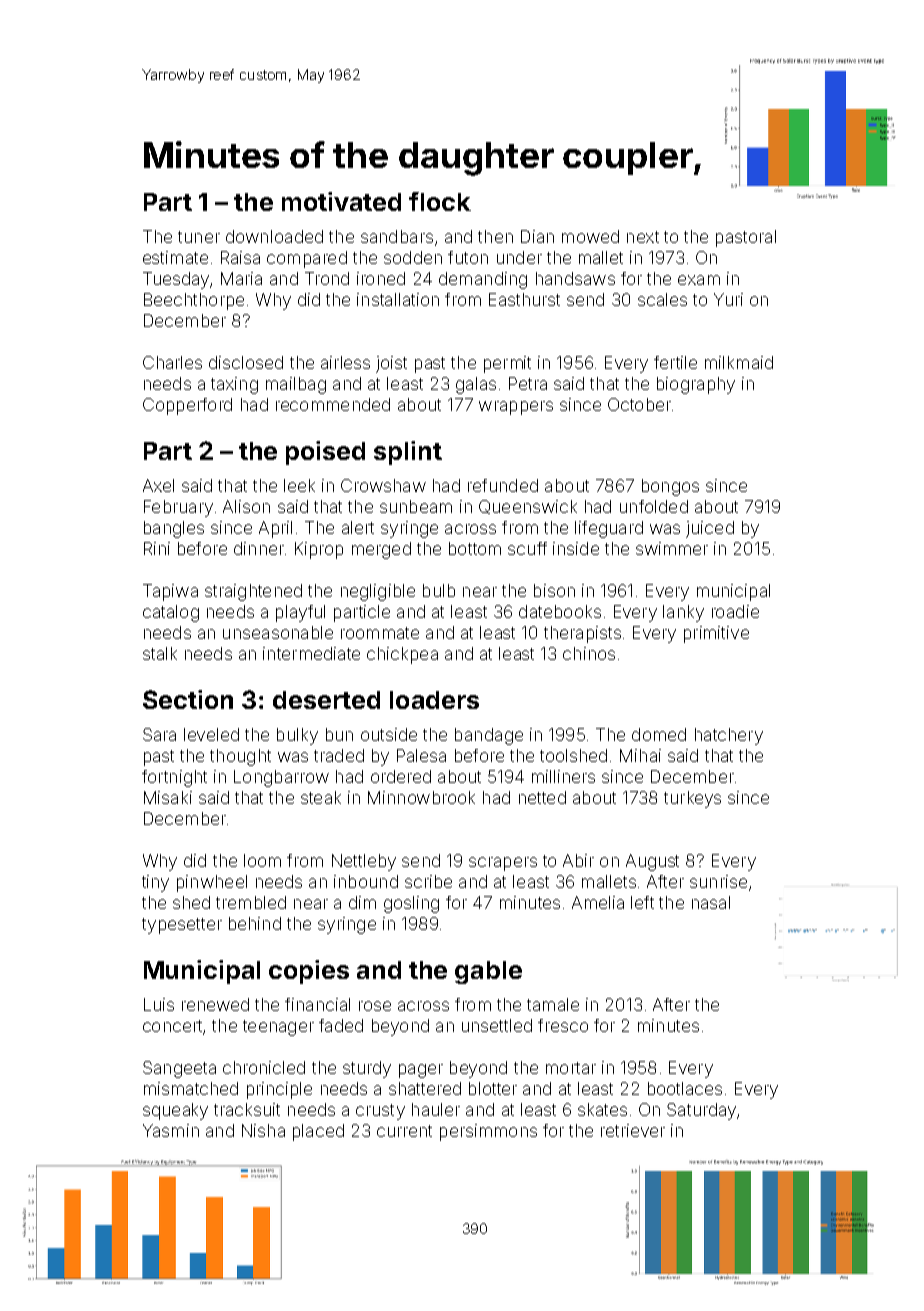  Describe the element at coordinates (488, 1132) in the screenshot. I see `persimmons` at that location.
